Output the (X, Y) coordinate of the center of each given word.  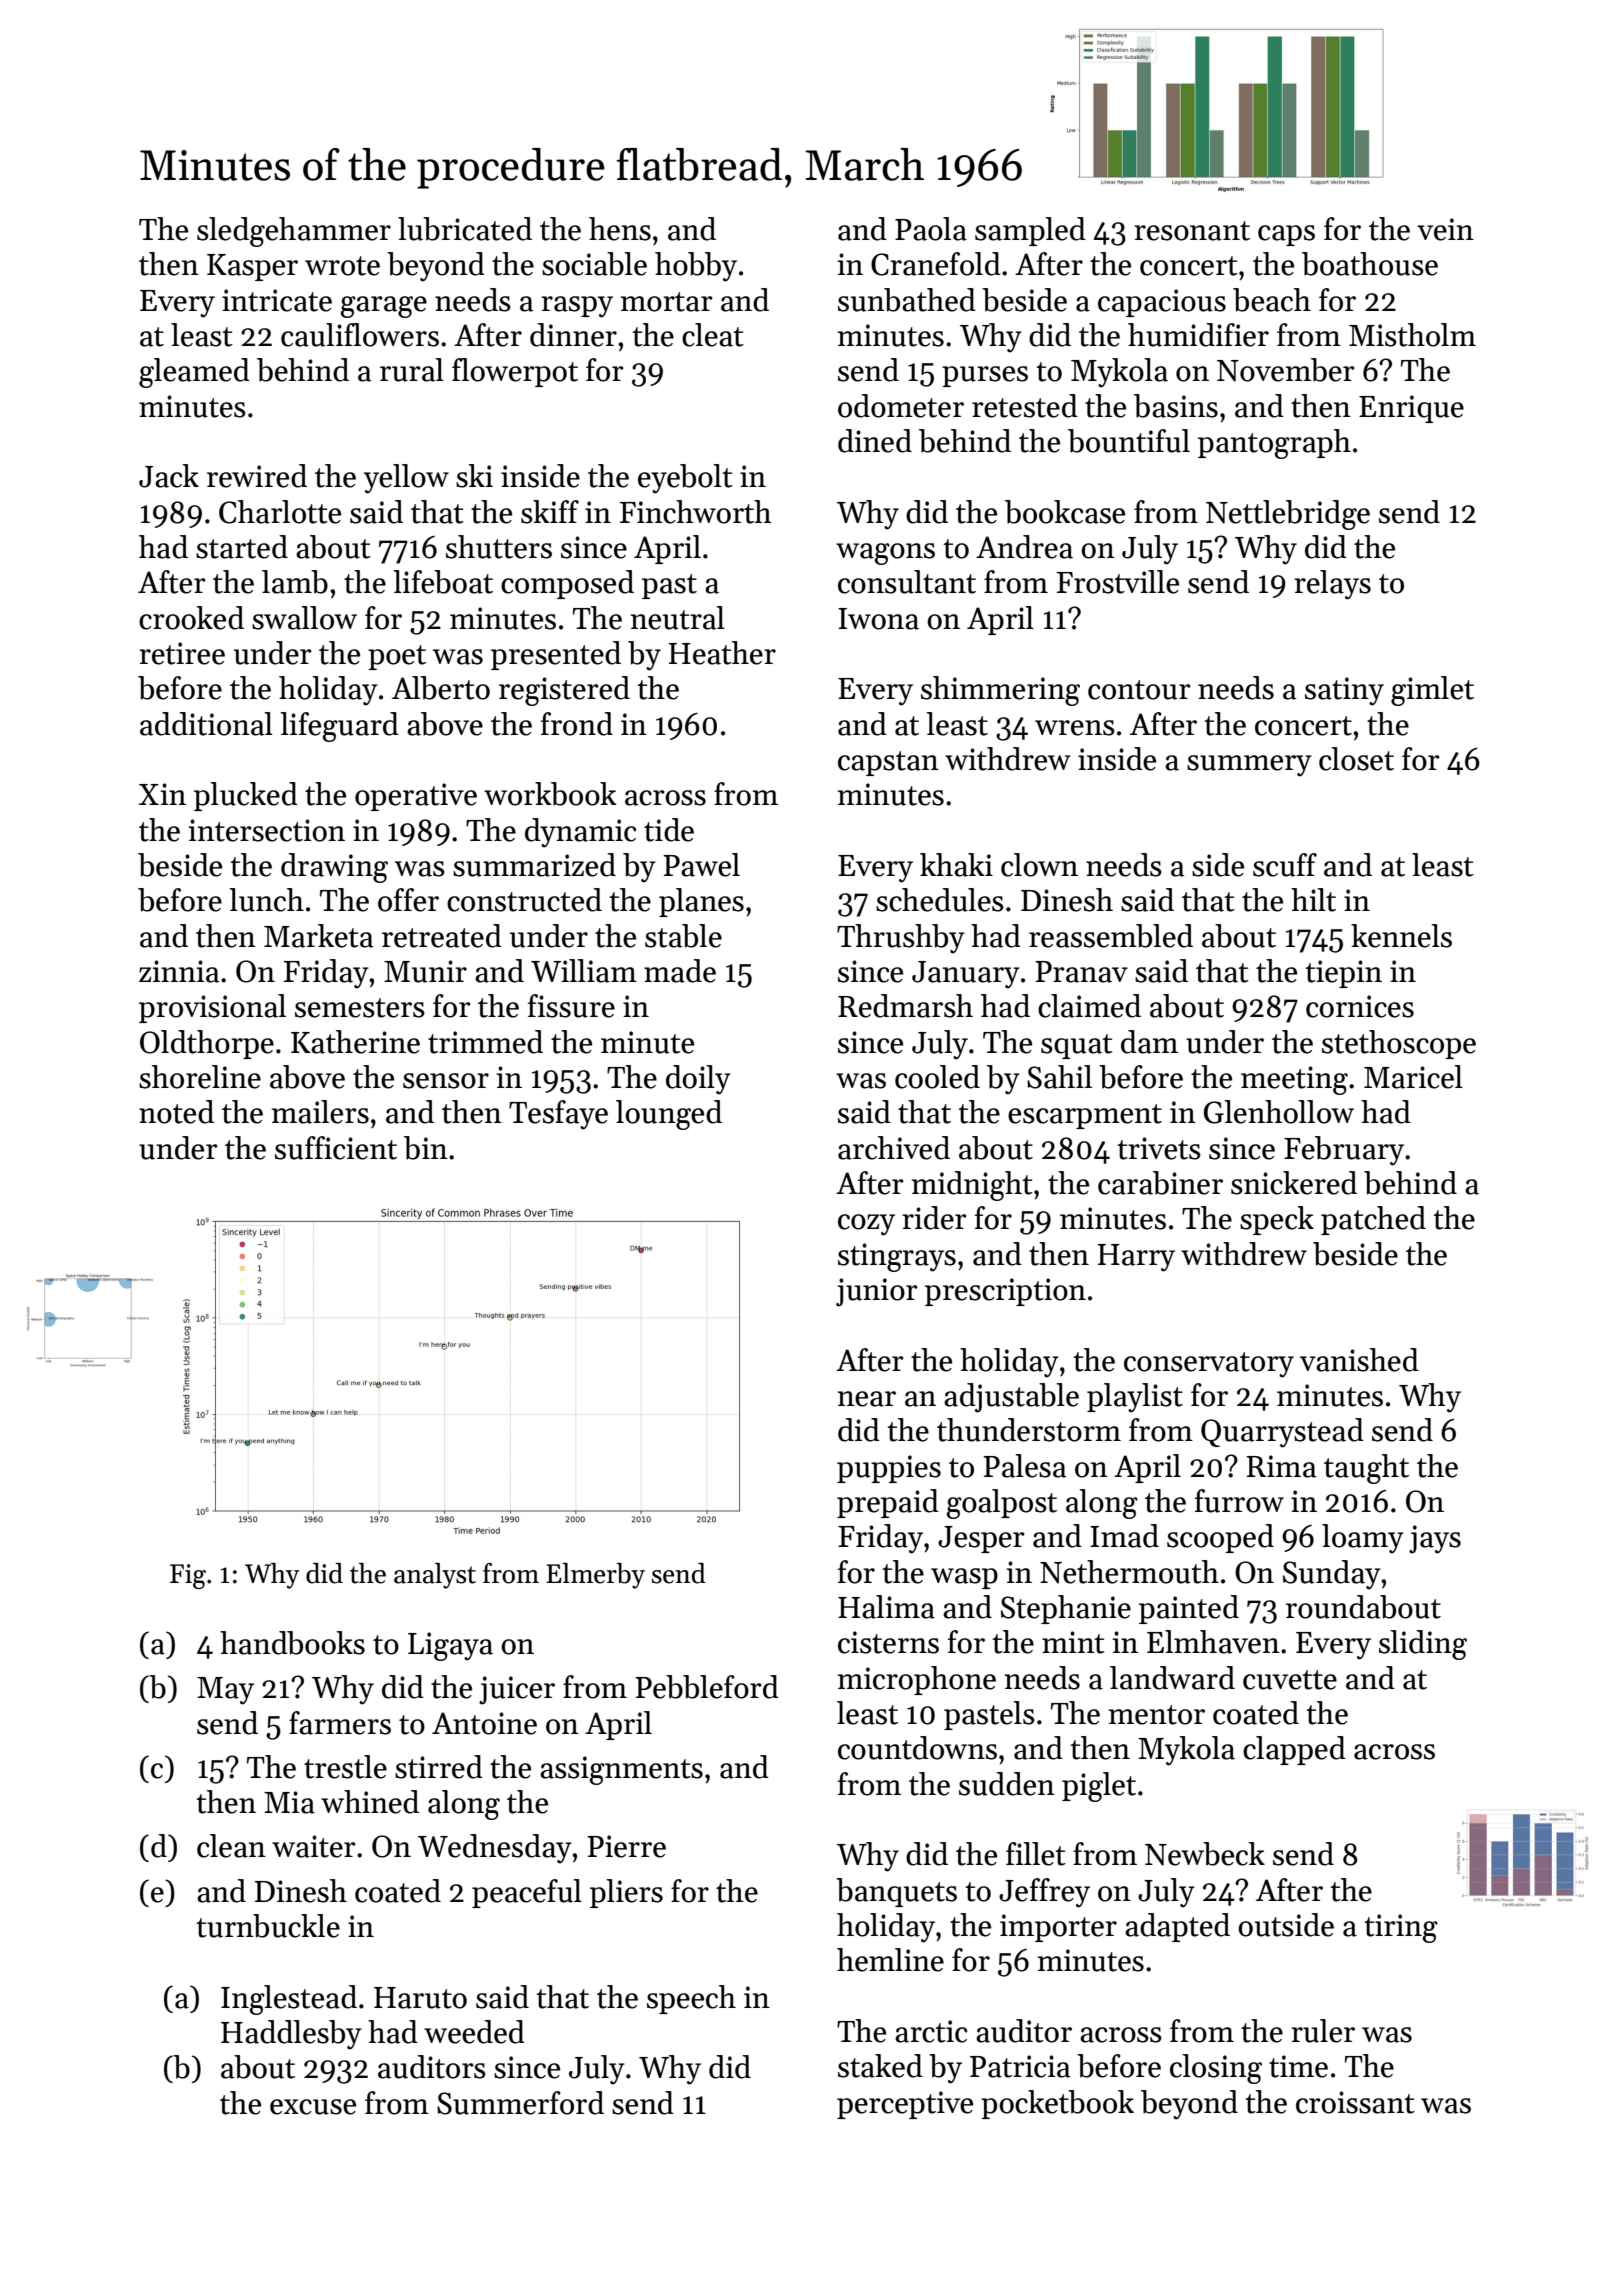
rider (934, 1218)
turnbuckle (268, 1926)
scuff (1285, 865)
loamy (1363, 1539)
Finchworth (695, 512)
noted (176, 1112)
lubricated (465, 229)
